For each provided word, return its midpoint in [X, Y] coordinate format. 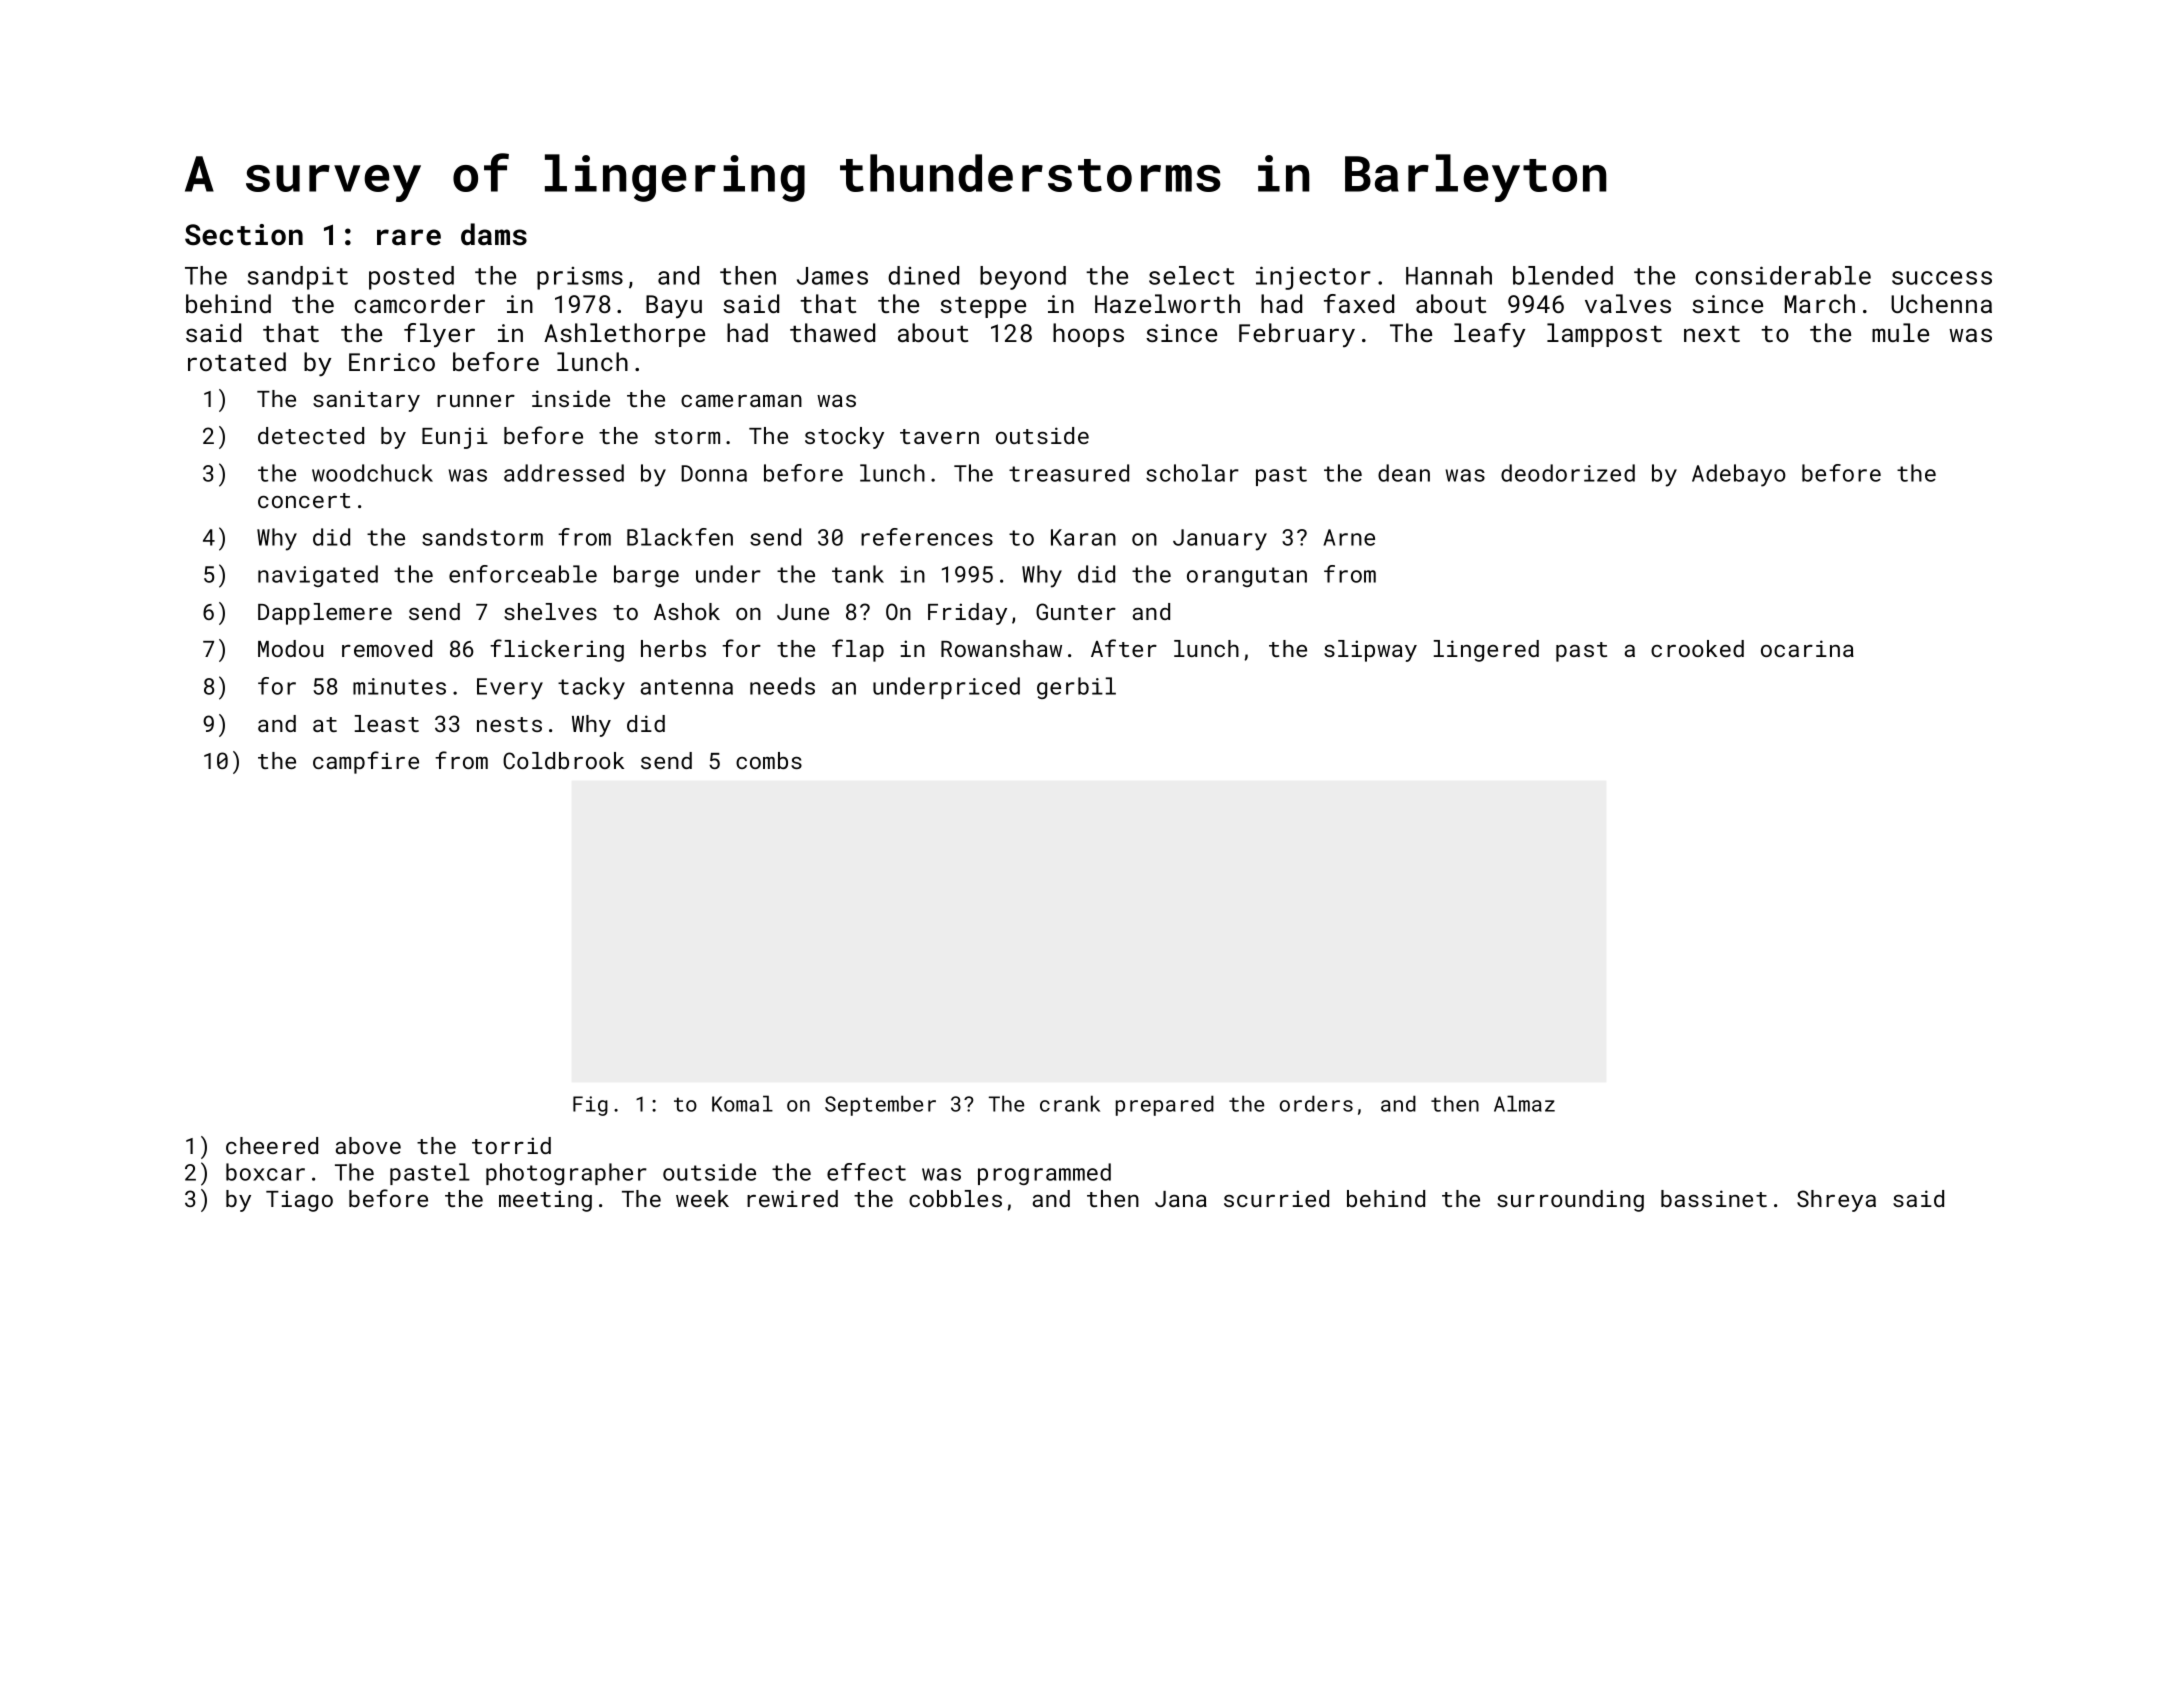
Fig [590, 1106]
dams [494, 234]
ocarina [1807, 648]
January [1220, 540]
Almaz [1524, 1103]
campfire [366, 762]
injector [1313, 278]
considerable [1783, 275]
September [880, 1105]
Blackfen [680, 537]
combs [769, 760]
